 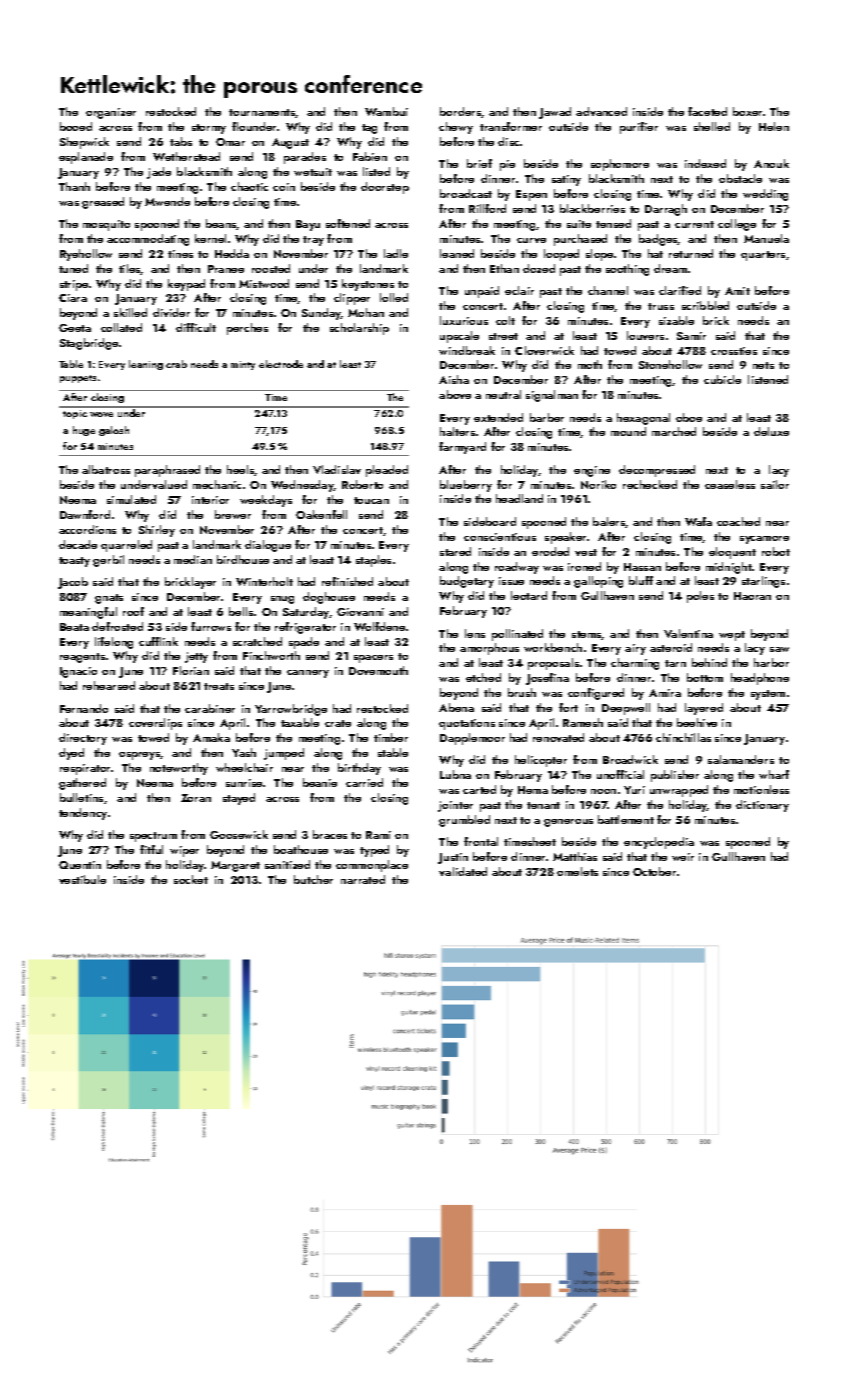 I want to click on Yuri, so click(x=634, y=790).
